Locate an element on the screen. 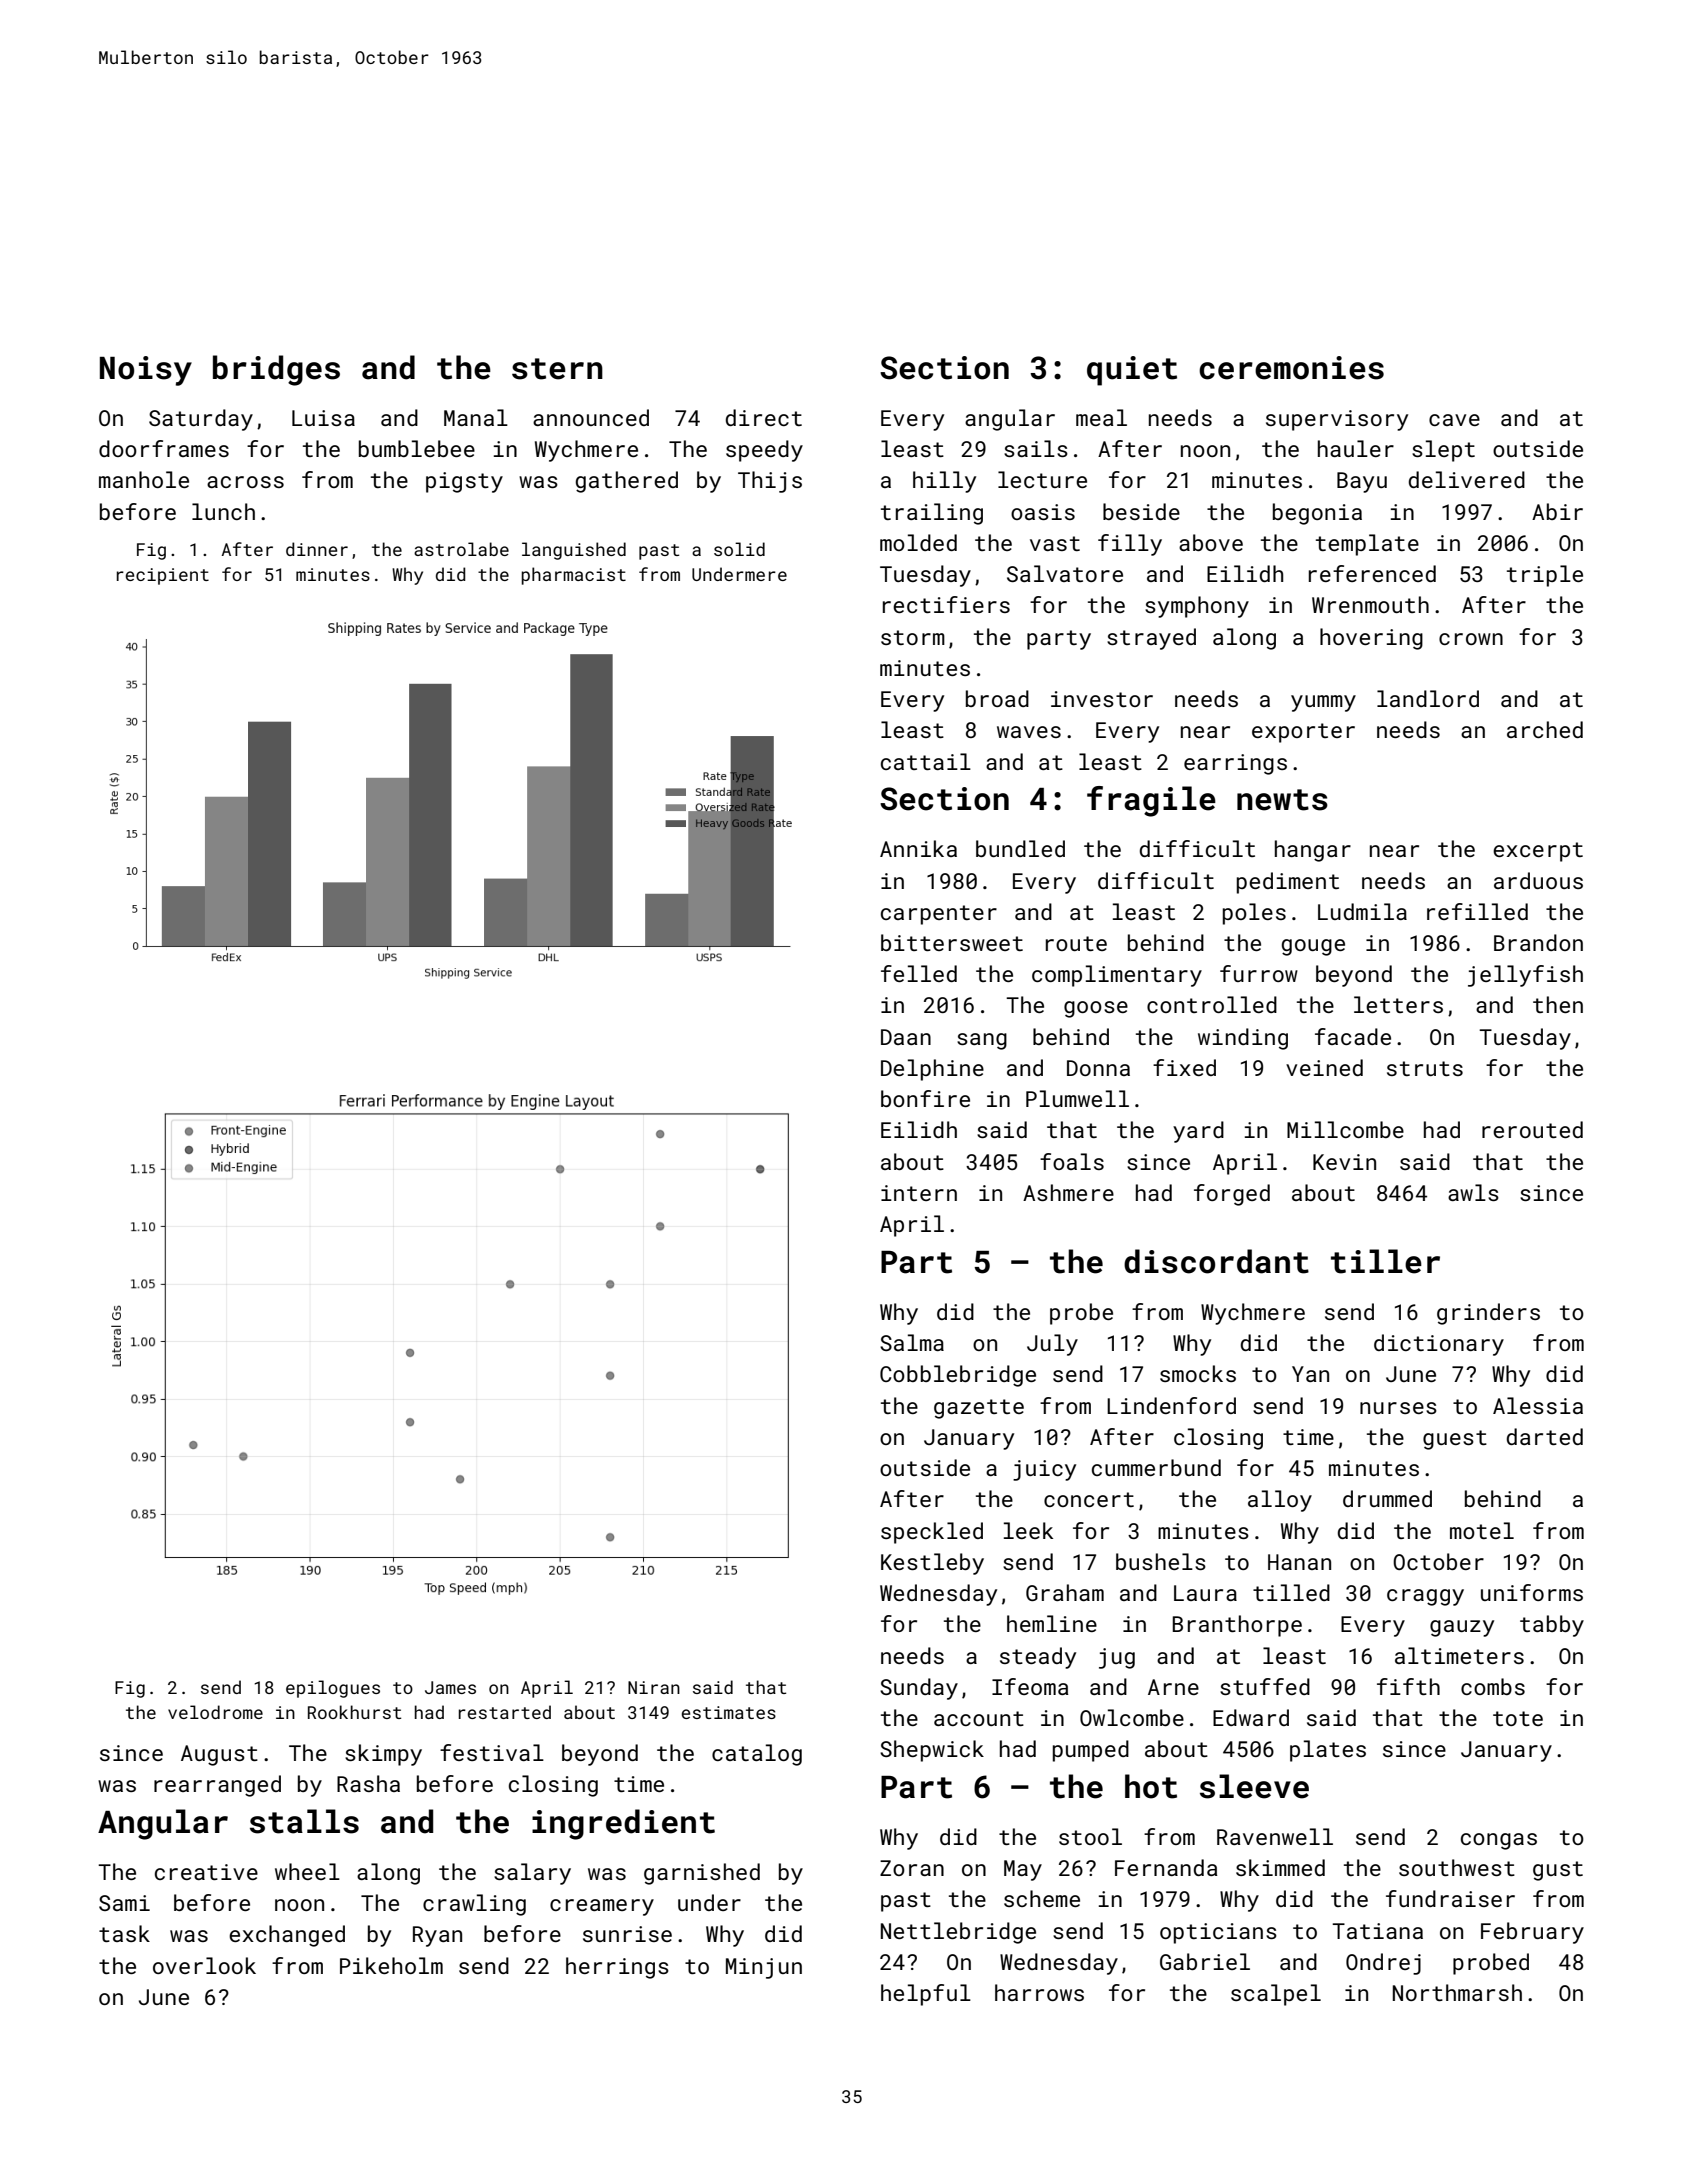 Image resolution: width=1683 pixels, height=2178 pixels. stern is located at coordinates (557, 369).
